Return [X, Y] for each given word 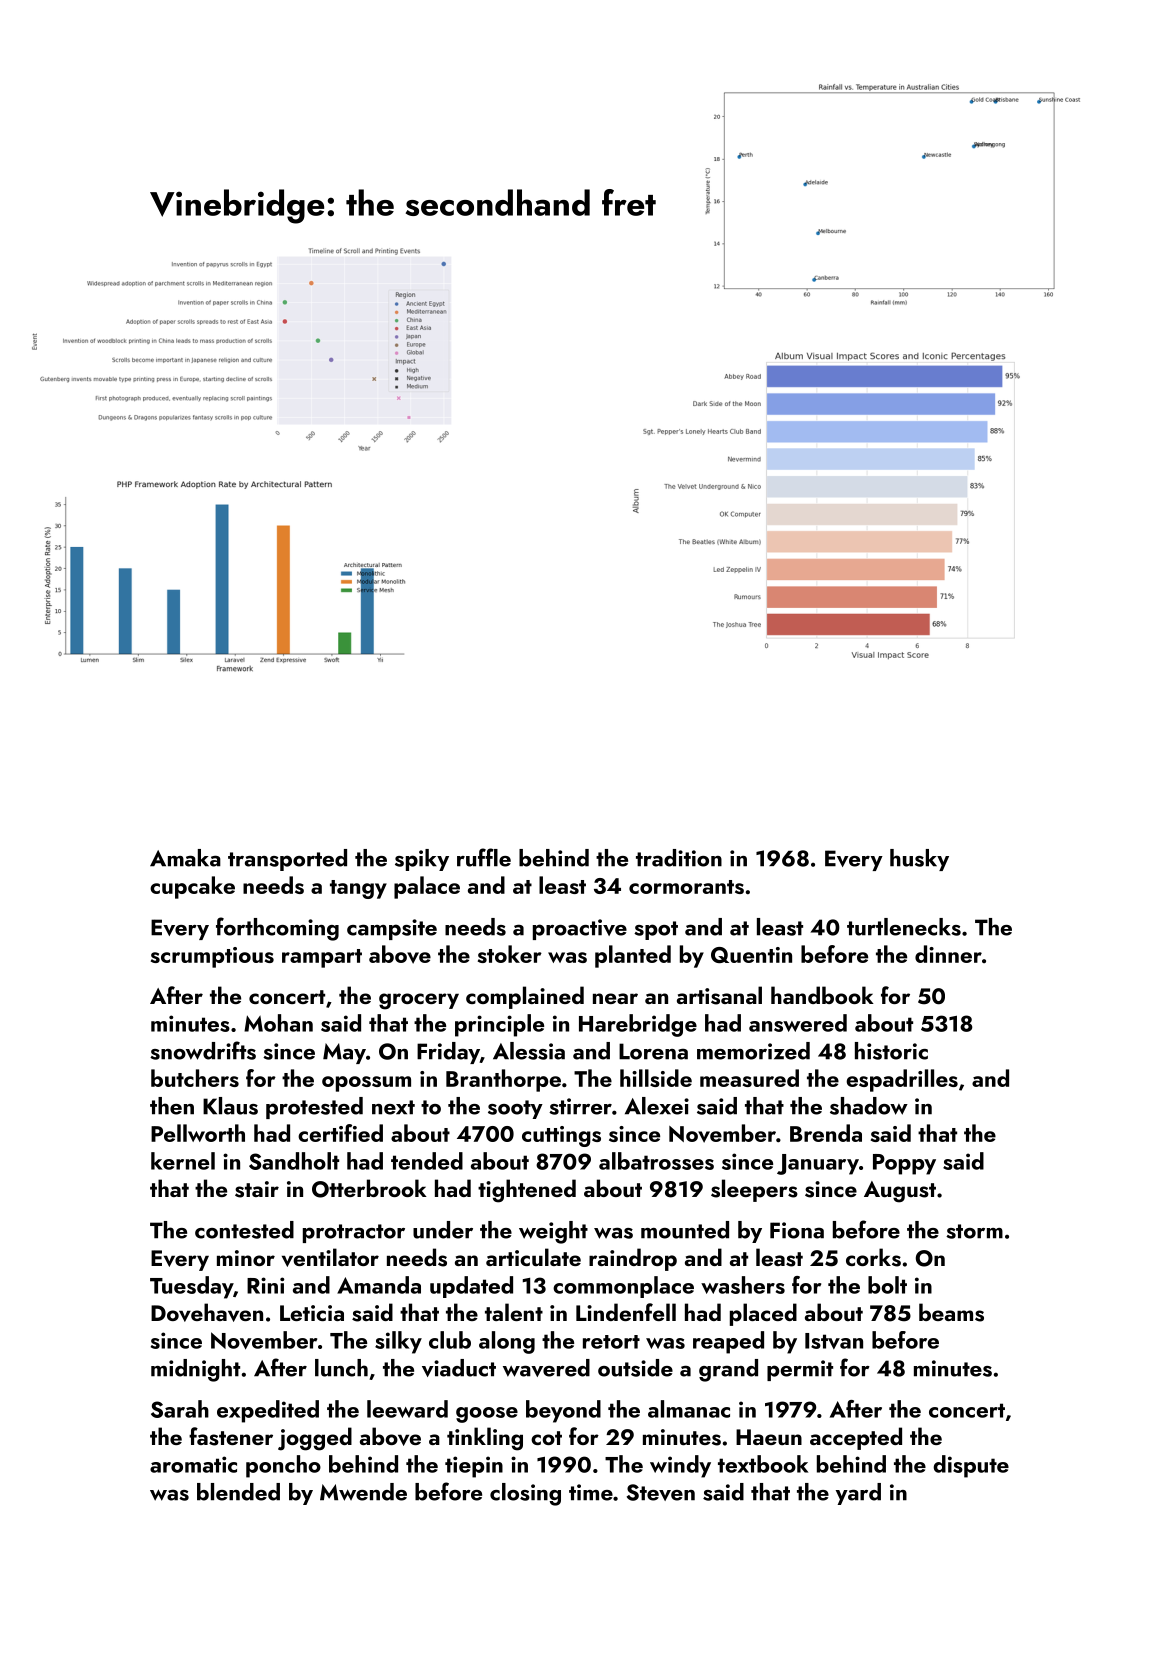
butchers [195, 1078]
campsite [392, 929]
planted [633, 956]
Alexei [657, 1106]
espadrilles [902, 1080]
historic [891, 1051]
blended [238, 1492]
